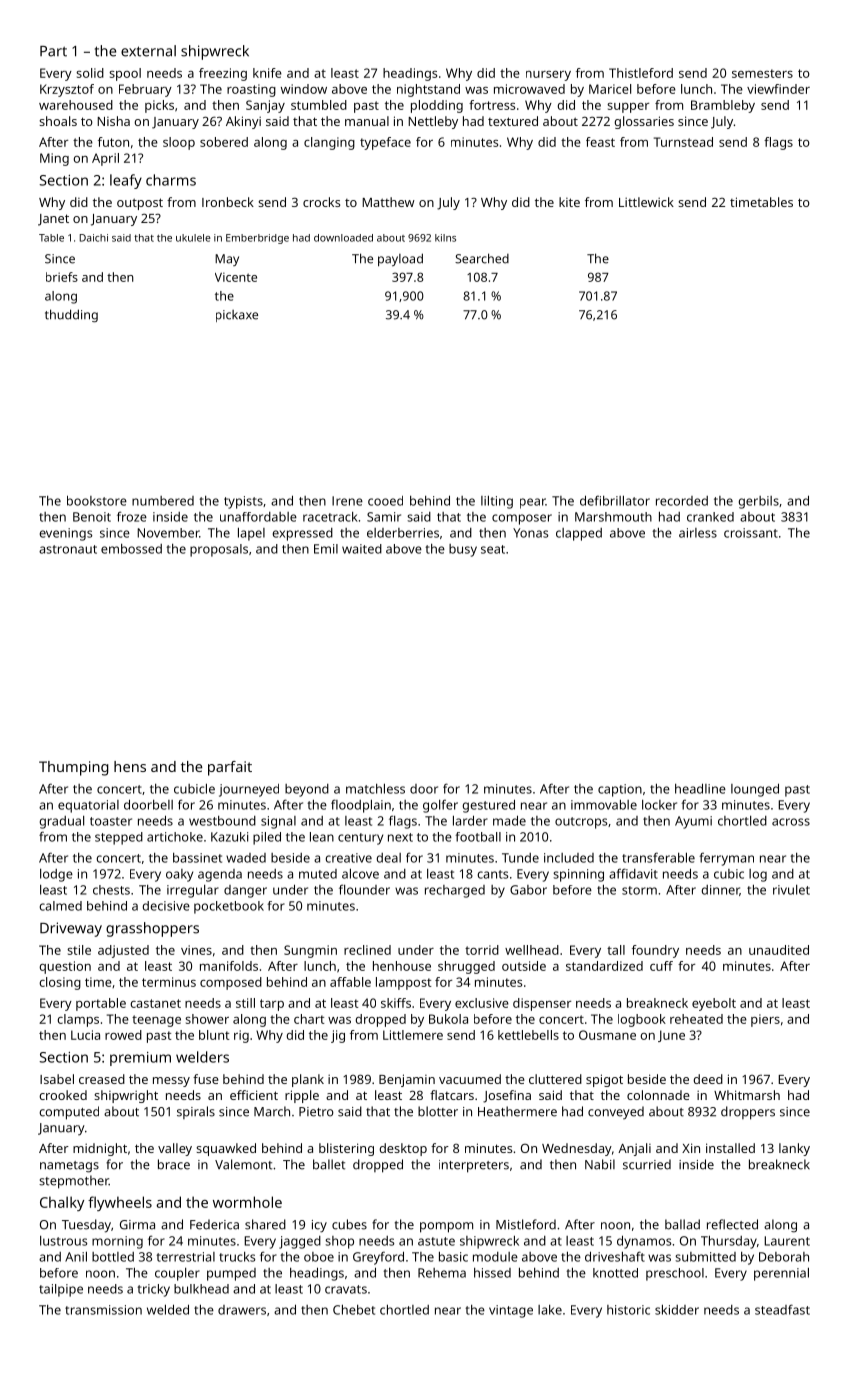 The height and width of the page is (1400, 849). Describe the element at coordinates (604, 966) in the page. I see `standardized` at that location.
